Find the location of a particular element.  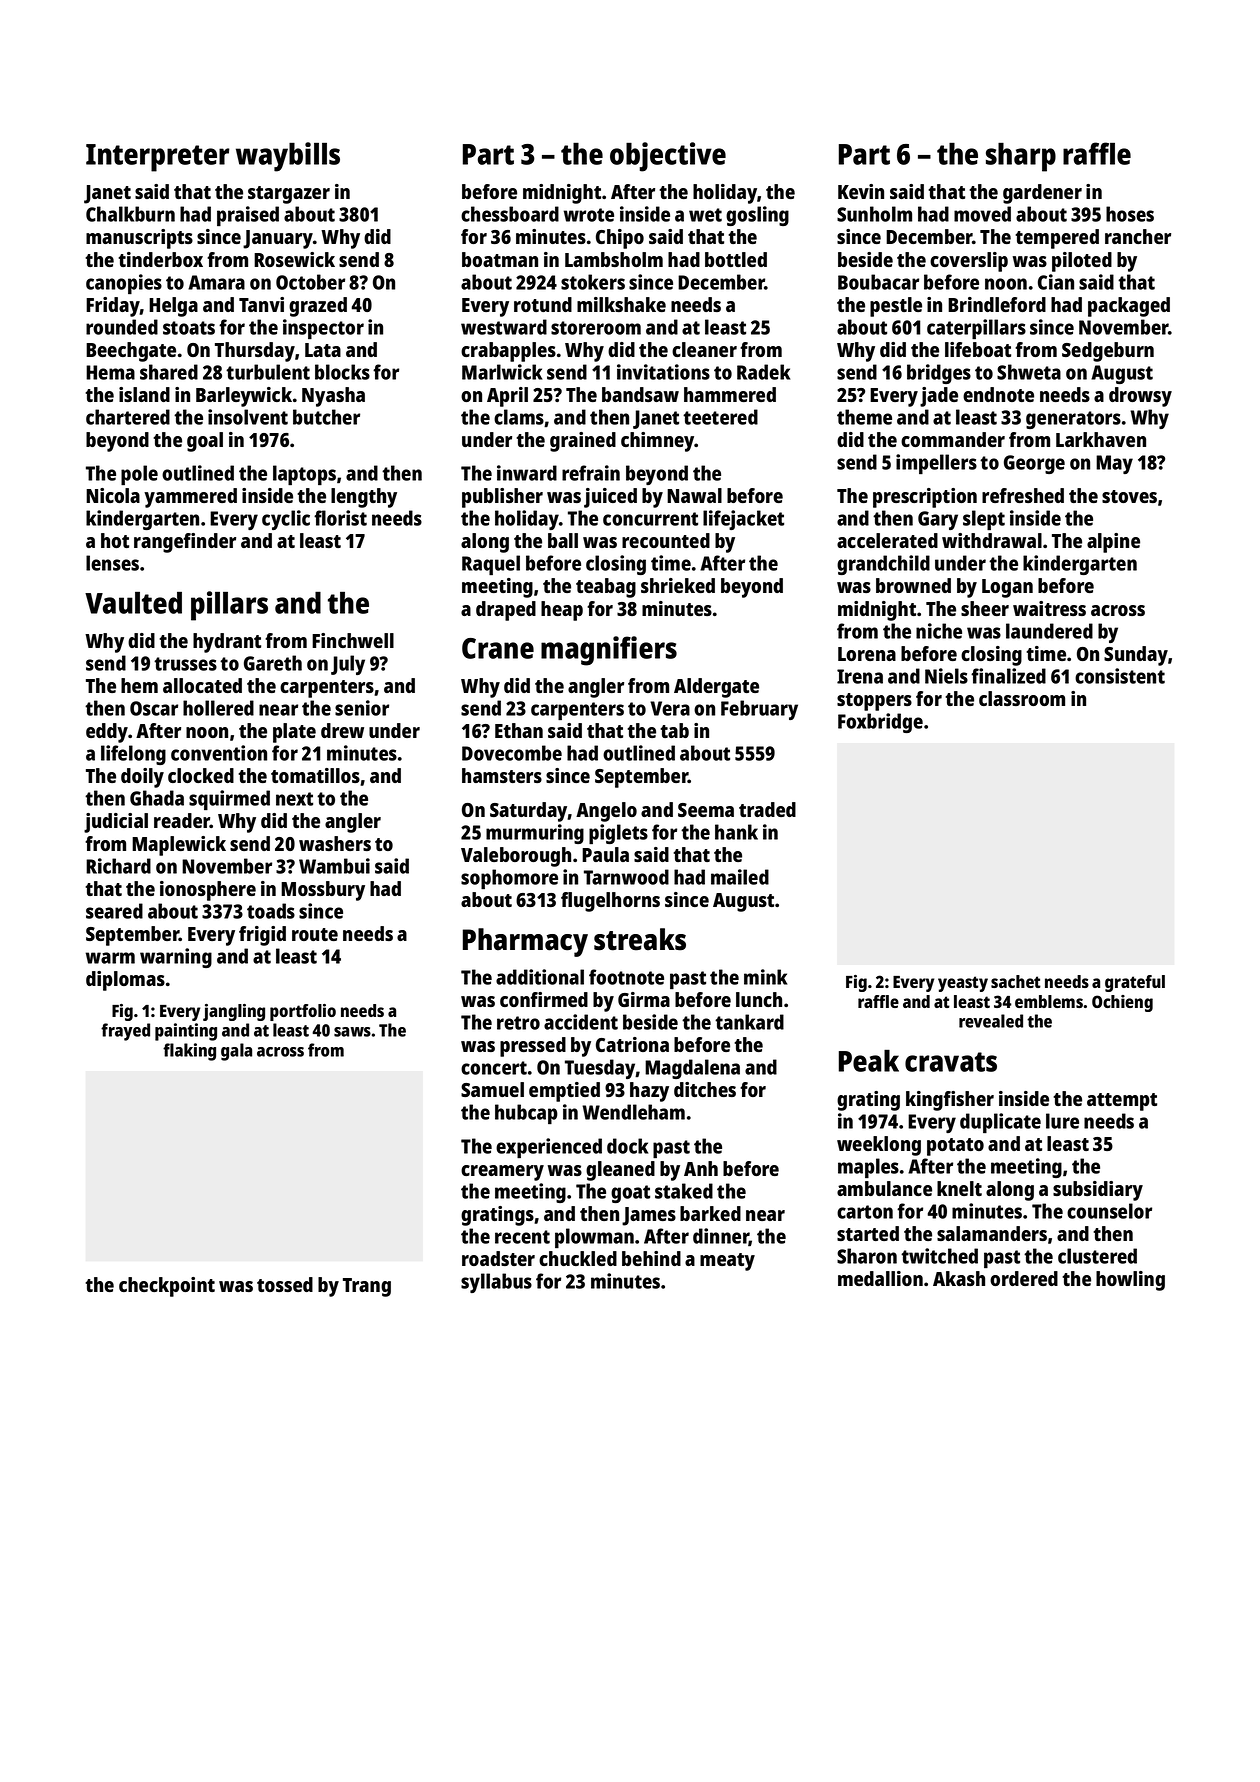

mailed is located at coordinates (740, 877).
